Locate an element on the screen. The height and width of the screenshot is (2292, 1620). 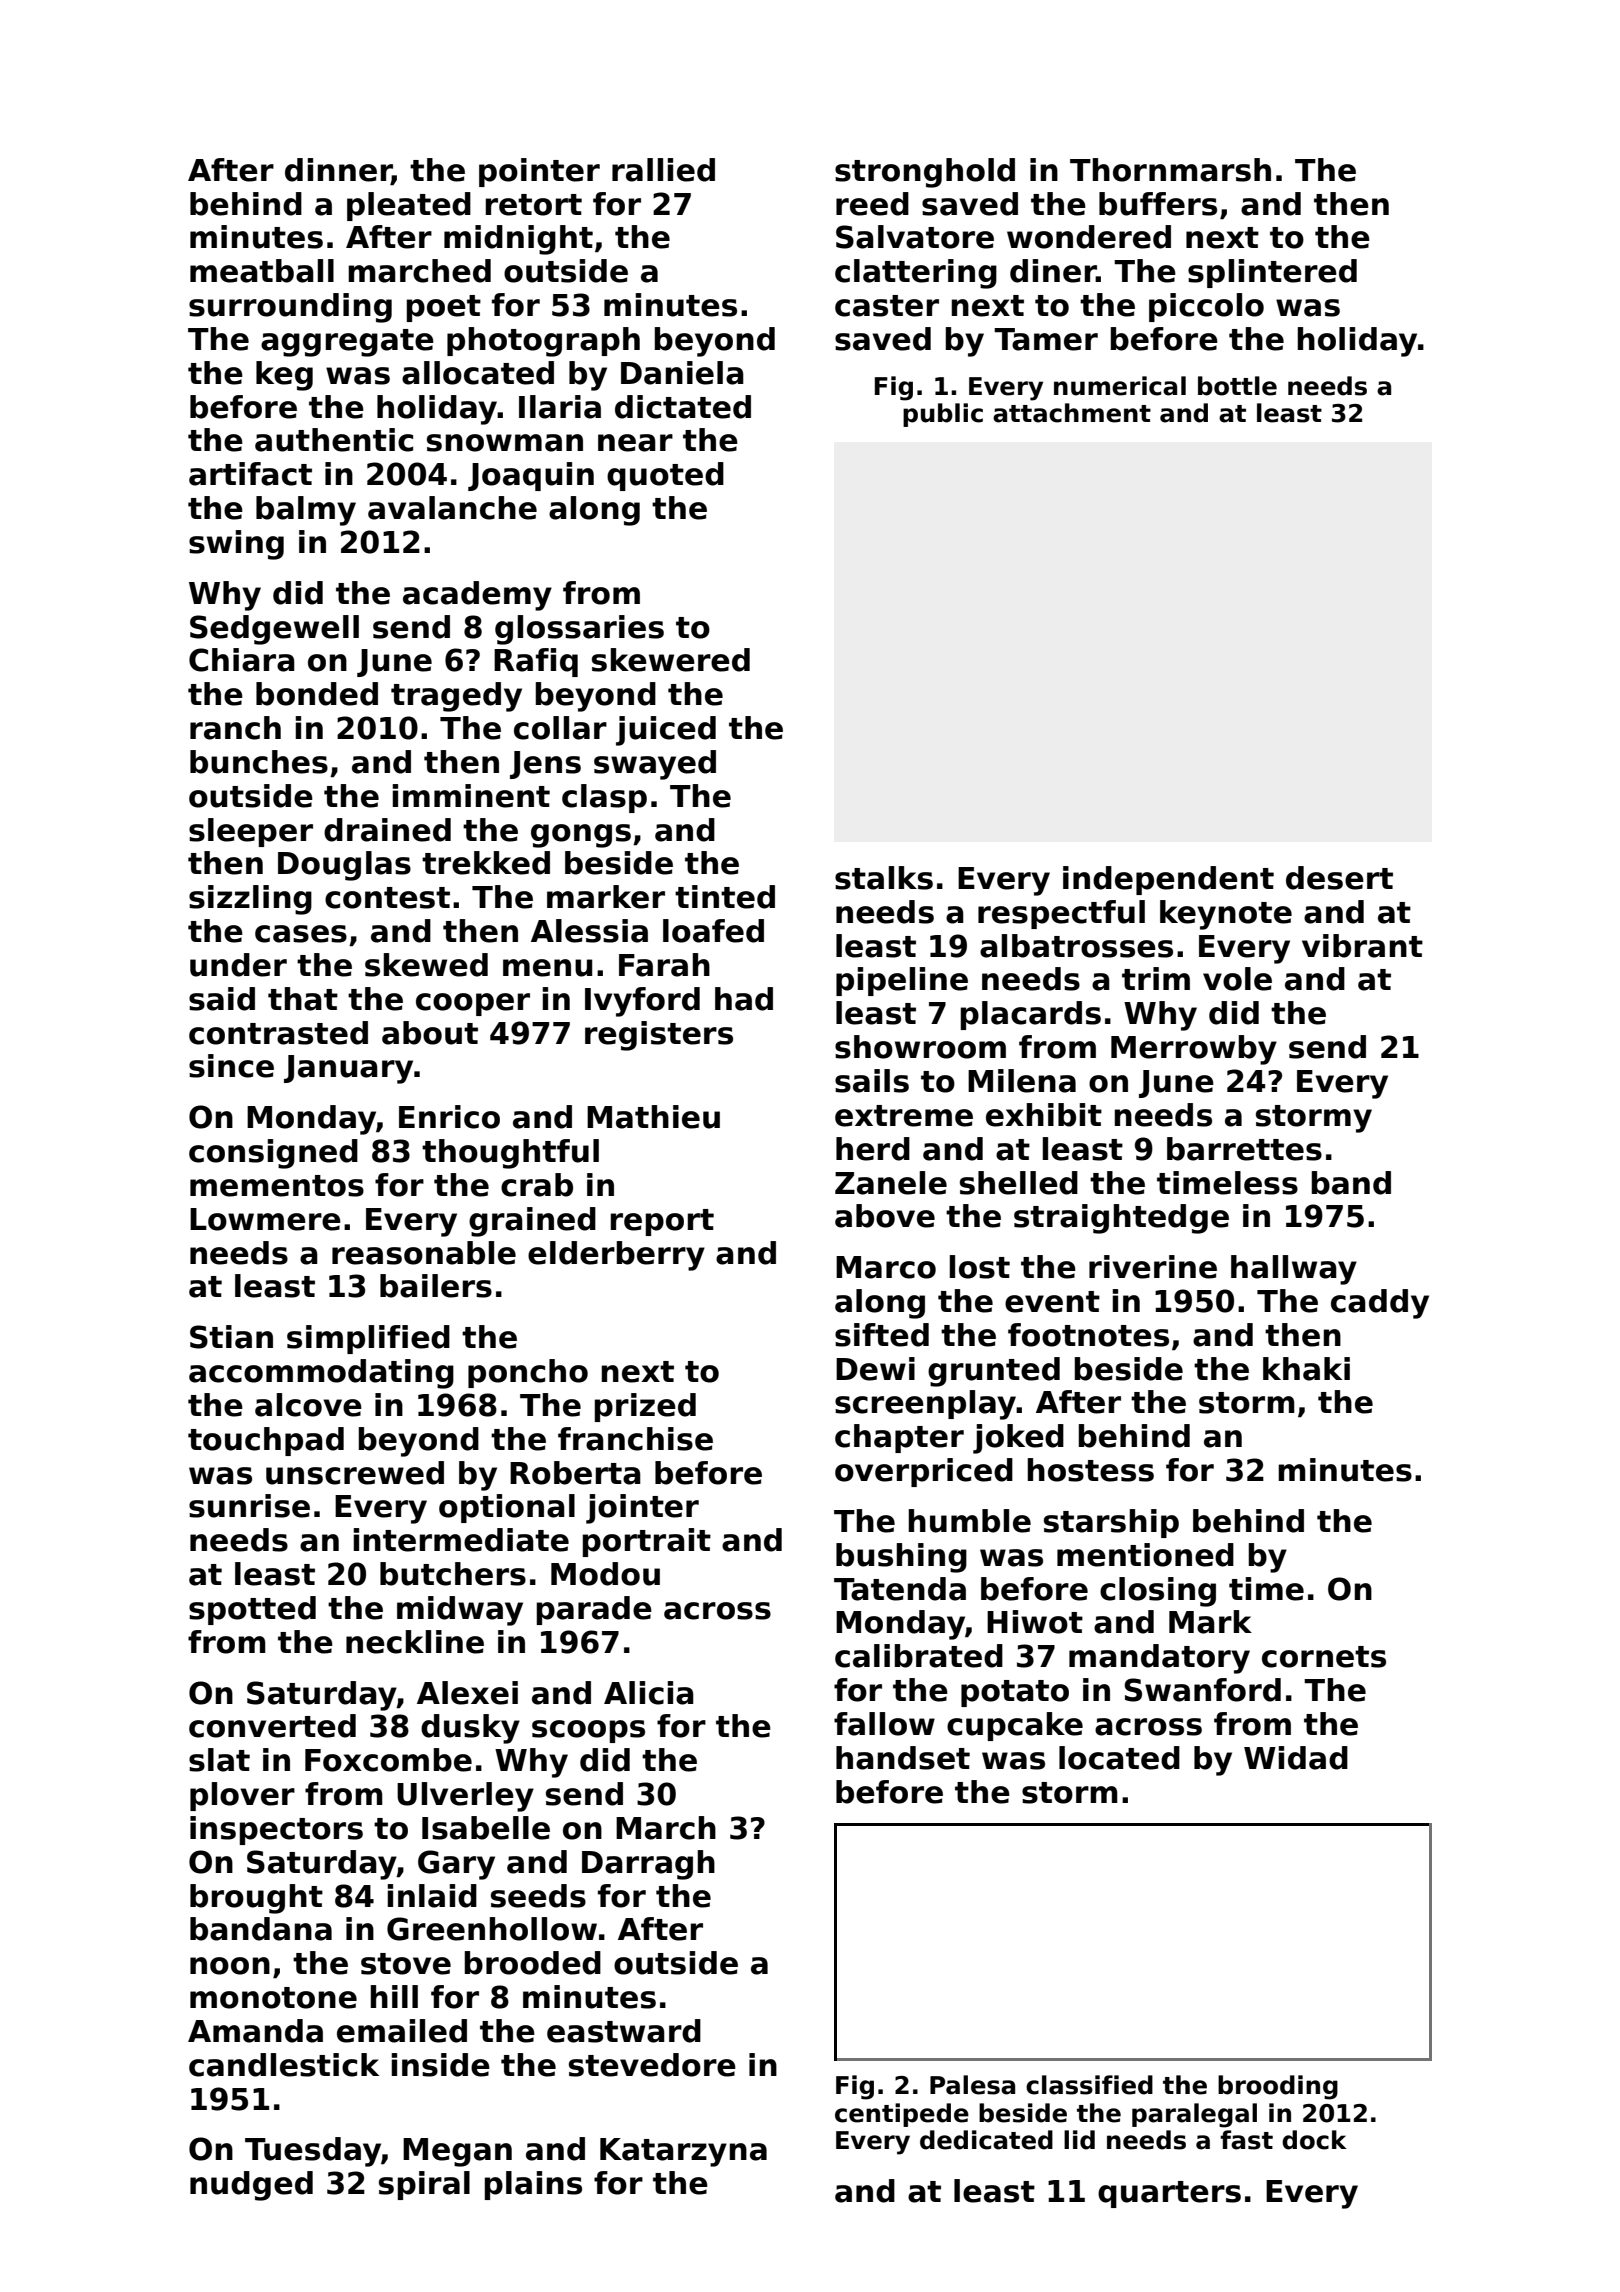
swing is located at coordinates (236, 545).
